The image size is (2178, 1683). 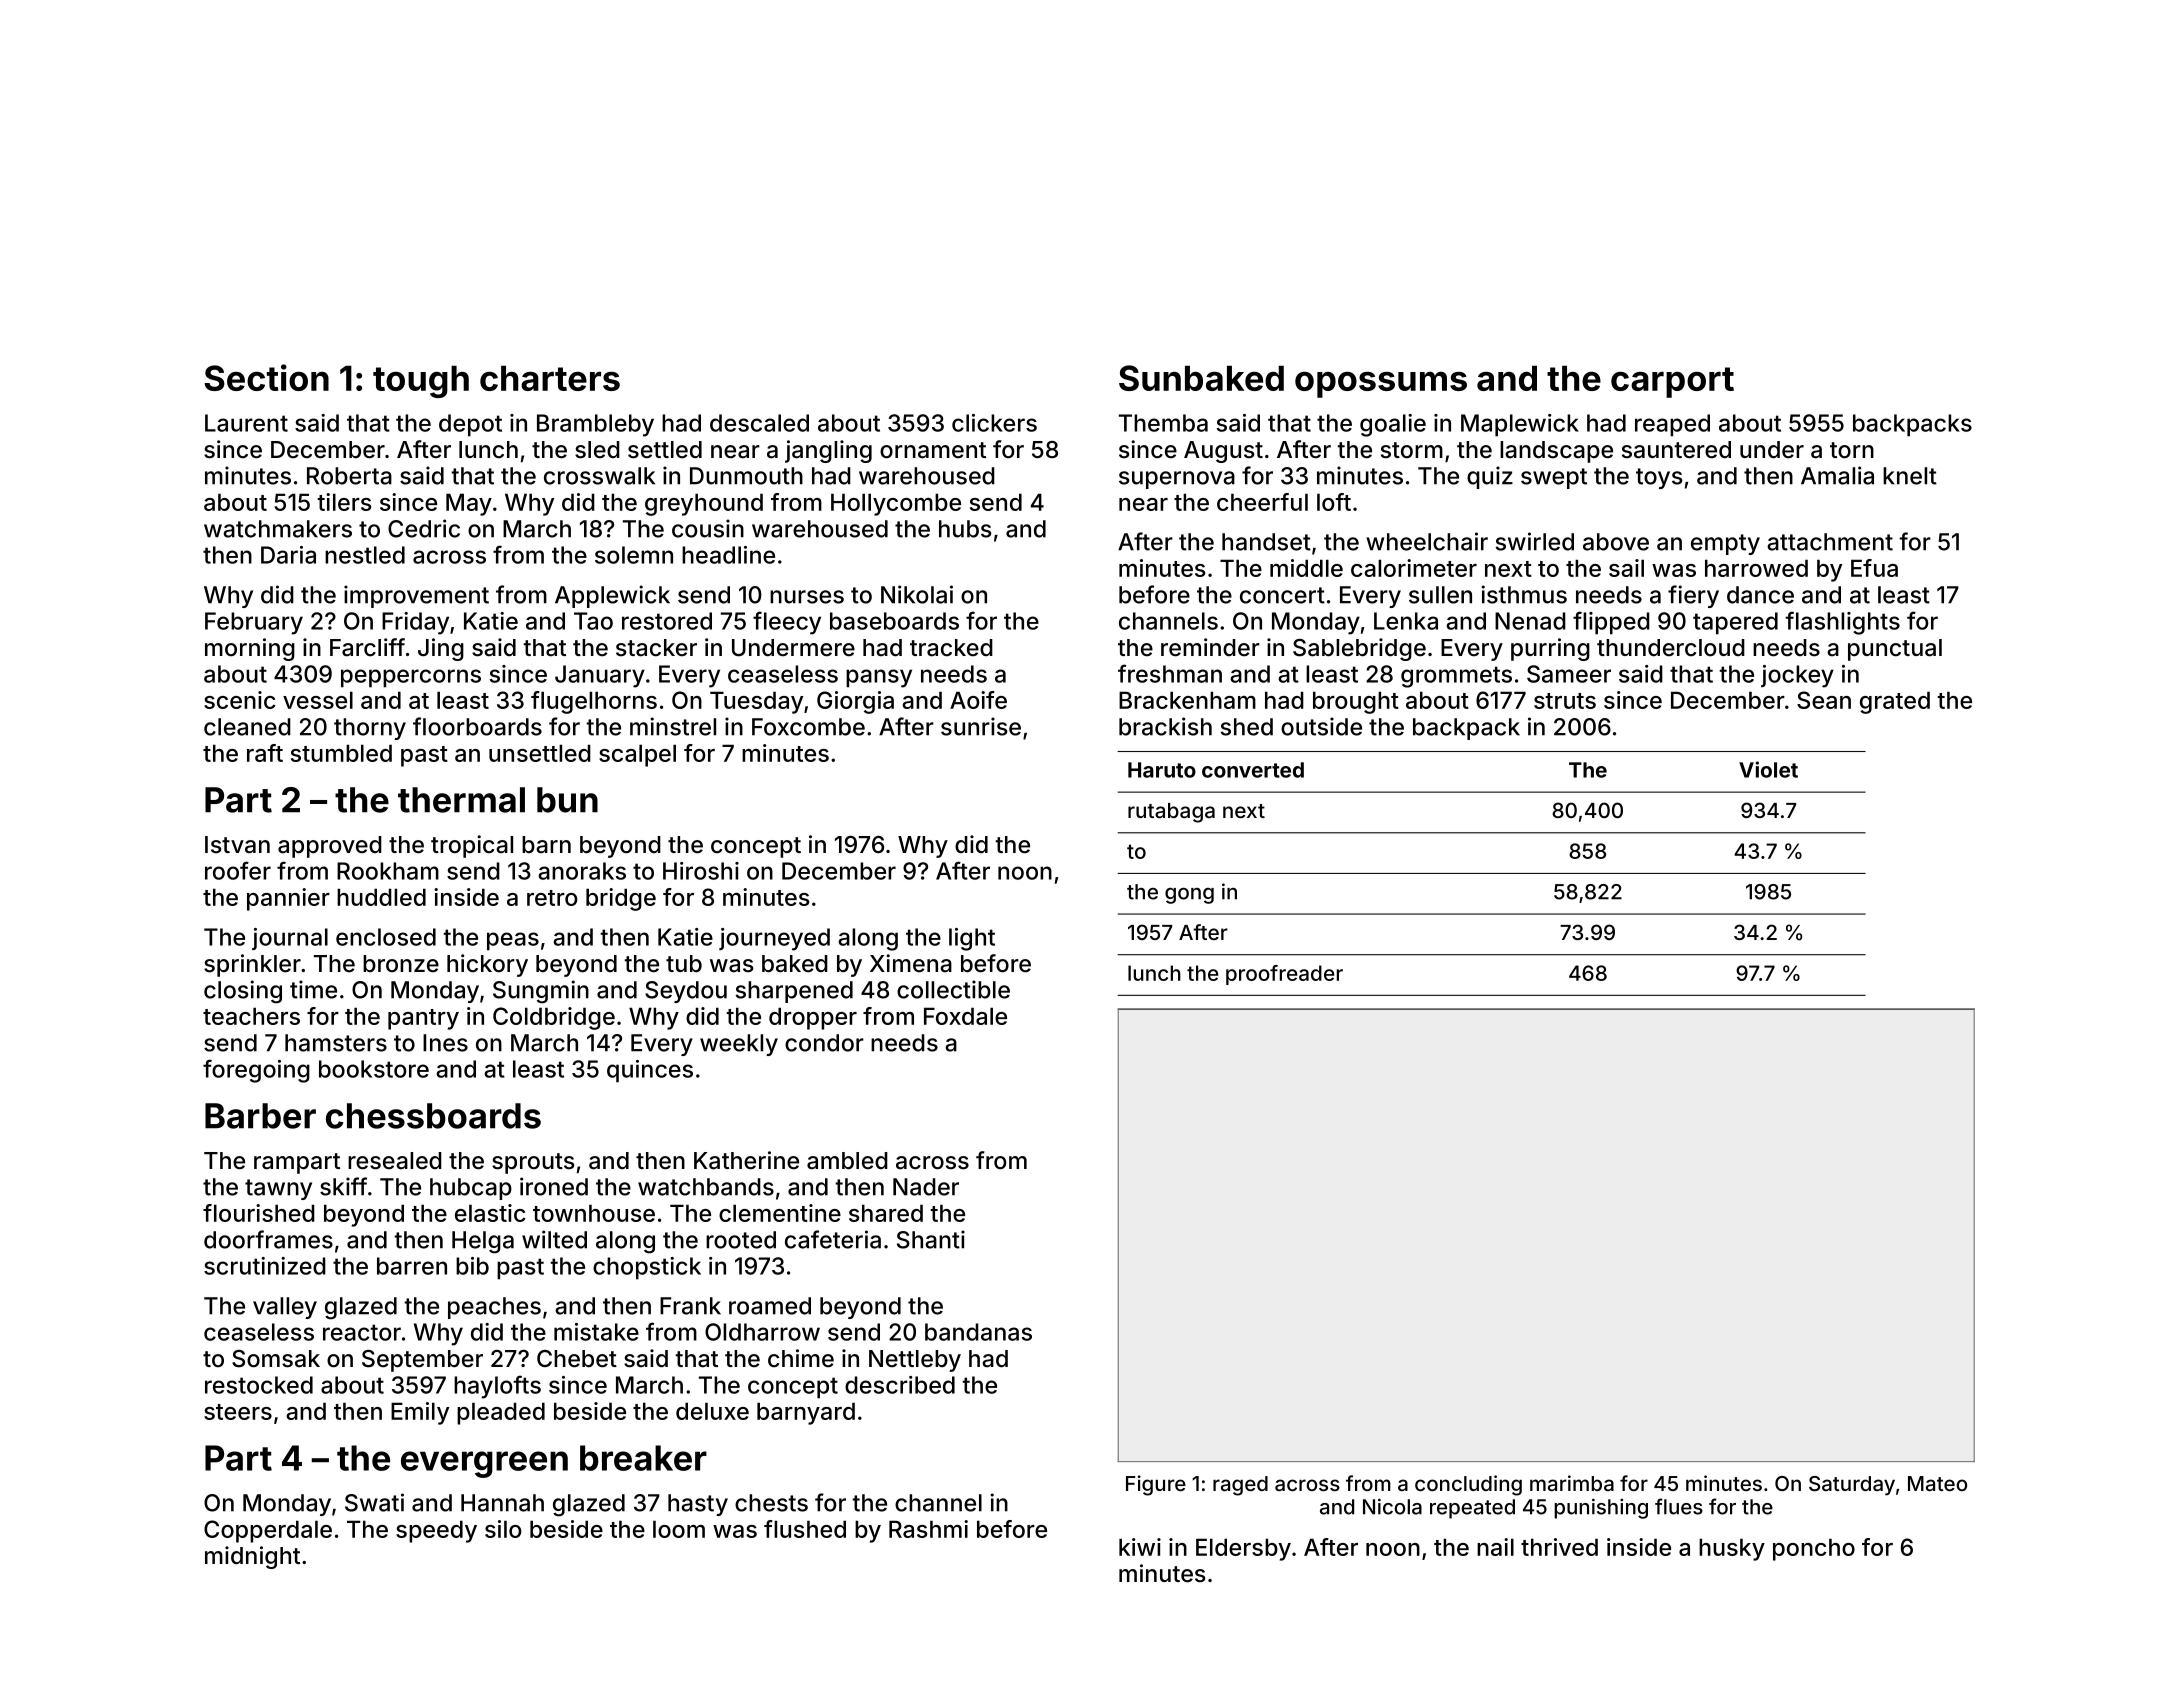 What do you see at coordinates (1672, 382) in the page?
I see `carport` at bounding box center [1672, 382].
